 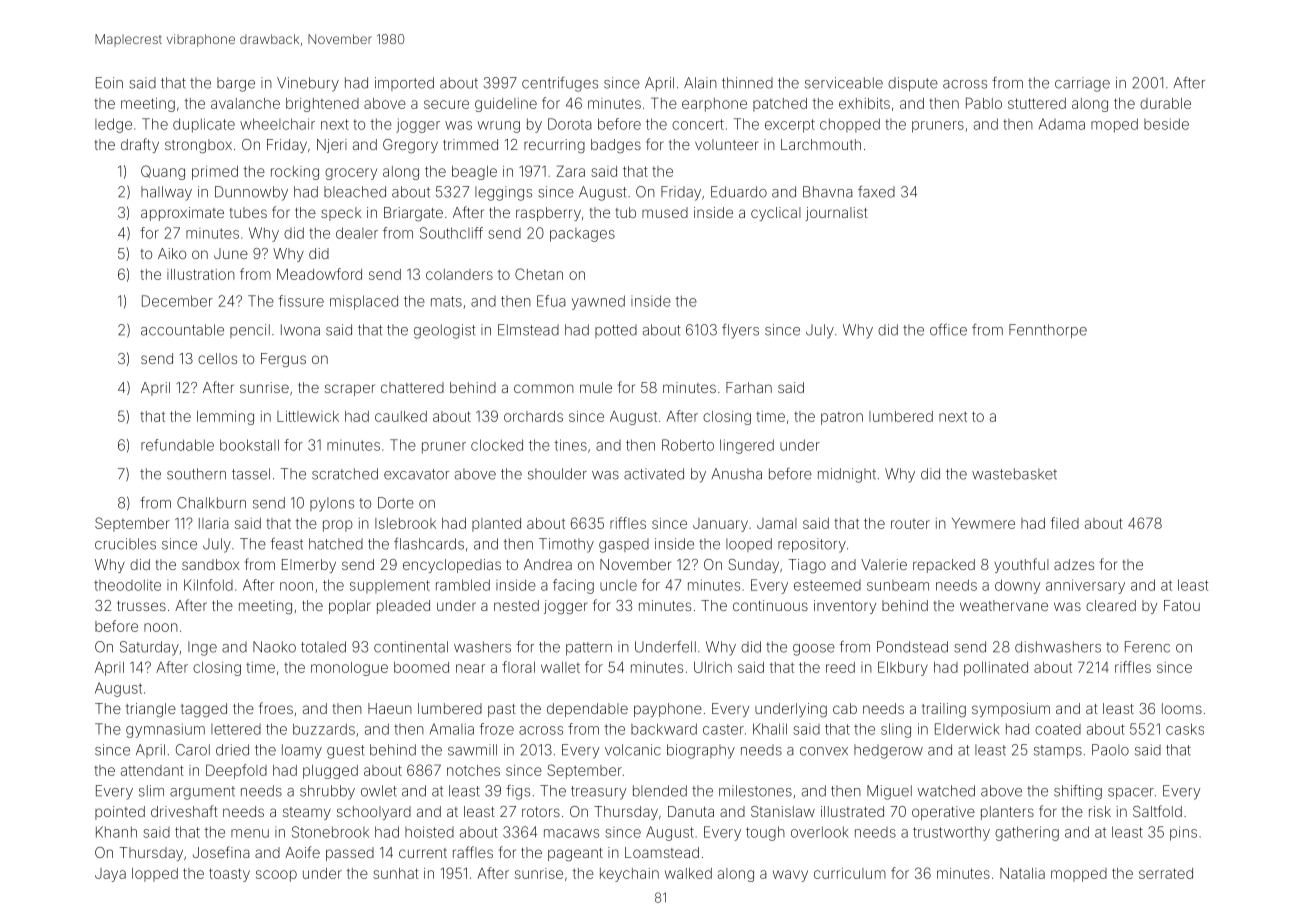 What do you see at coordinates (790, 876) in the screenshot?
I see `wavy` at bounding box center [790, 876].
